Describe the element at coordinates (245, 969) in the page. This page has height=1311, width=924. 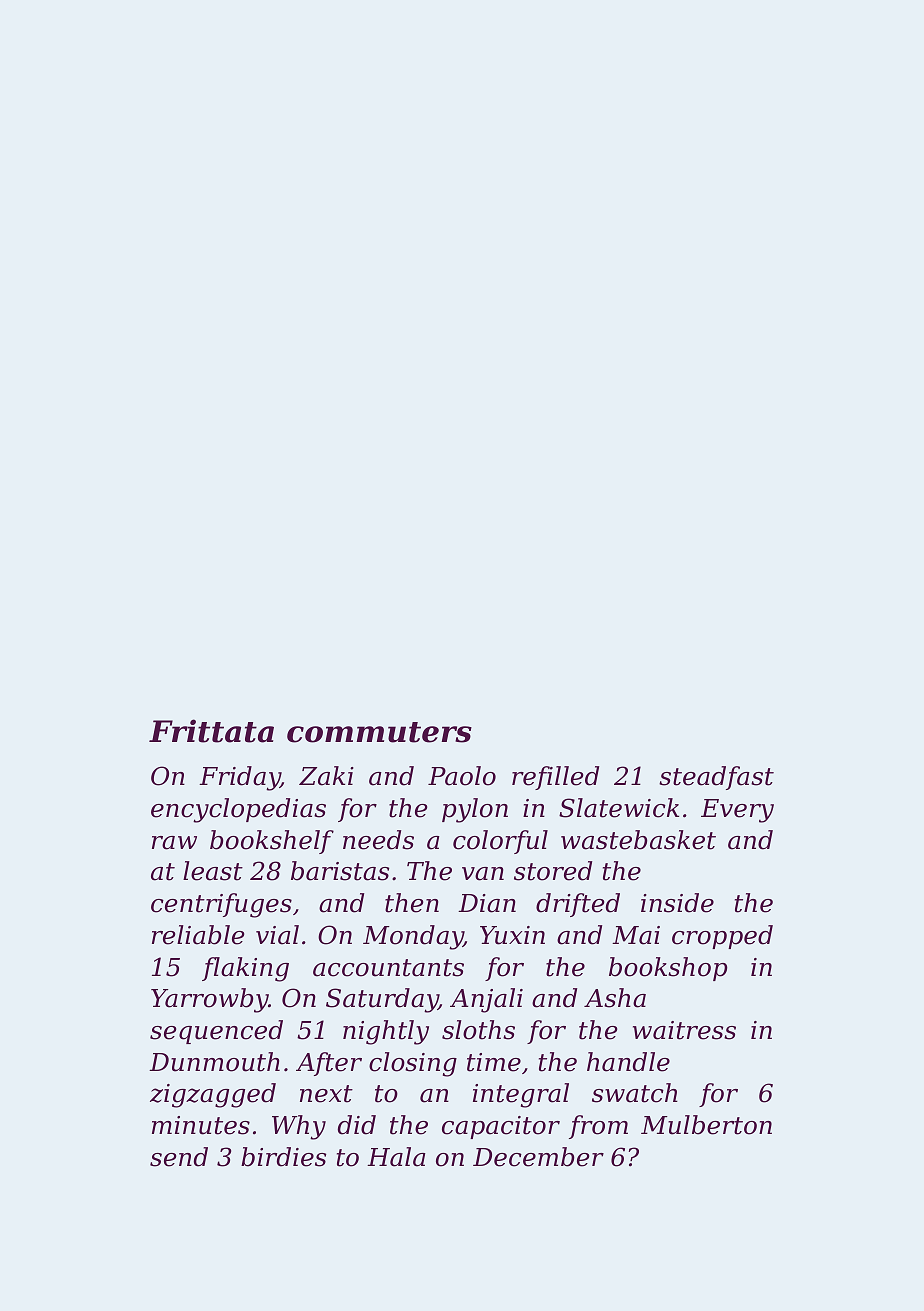
I see `flaking` at that location.
